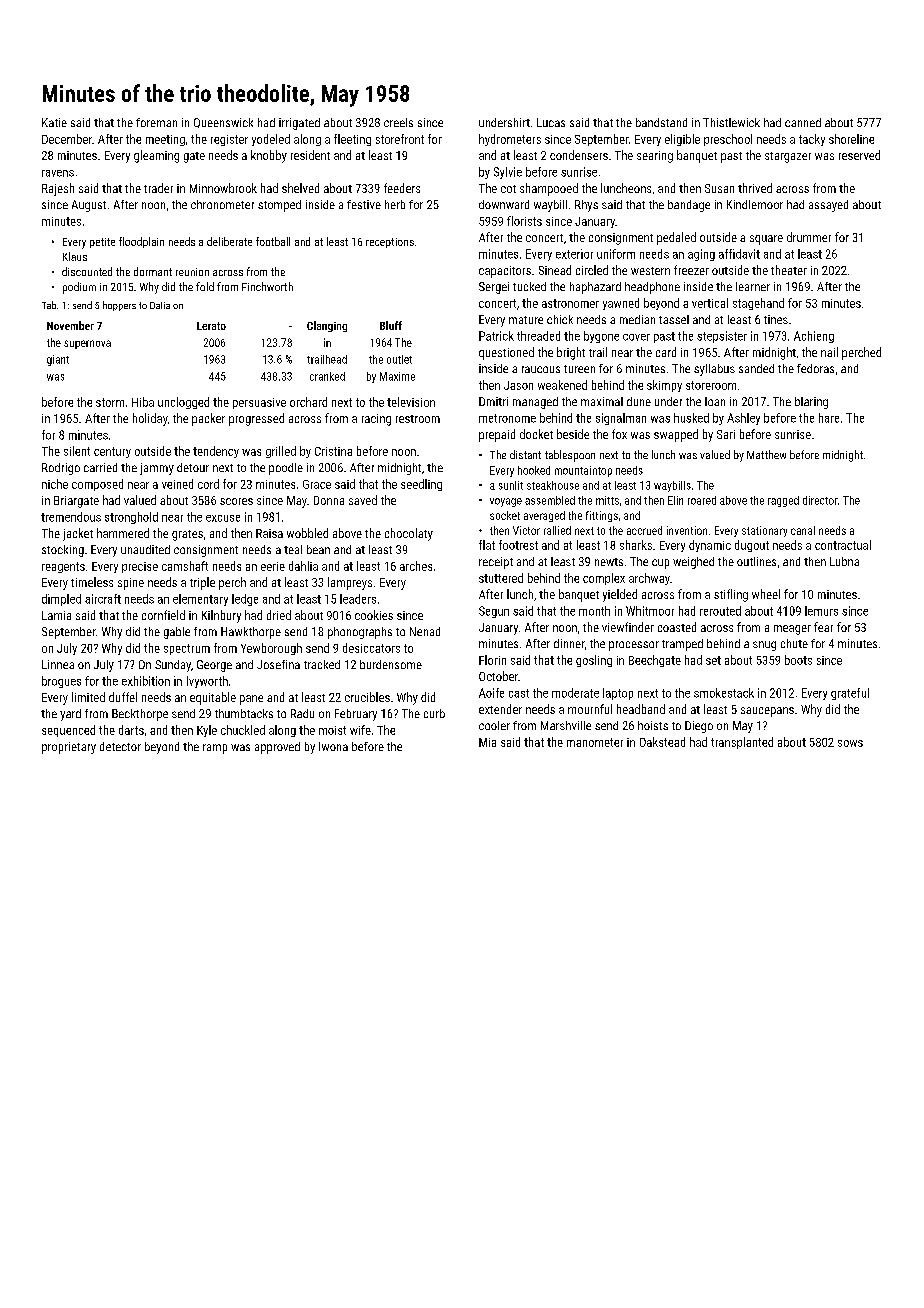 Image resolution: width=924 pixels, height=1308 pixels. Describe the element at coordinates (660, 564) in the page. I see `cup` at that location.
